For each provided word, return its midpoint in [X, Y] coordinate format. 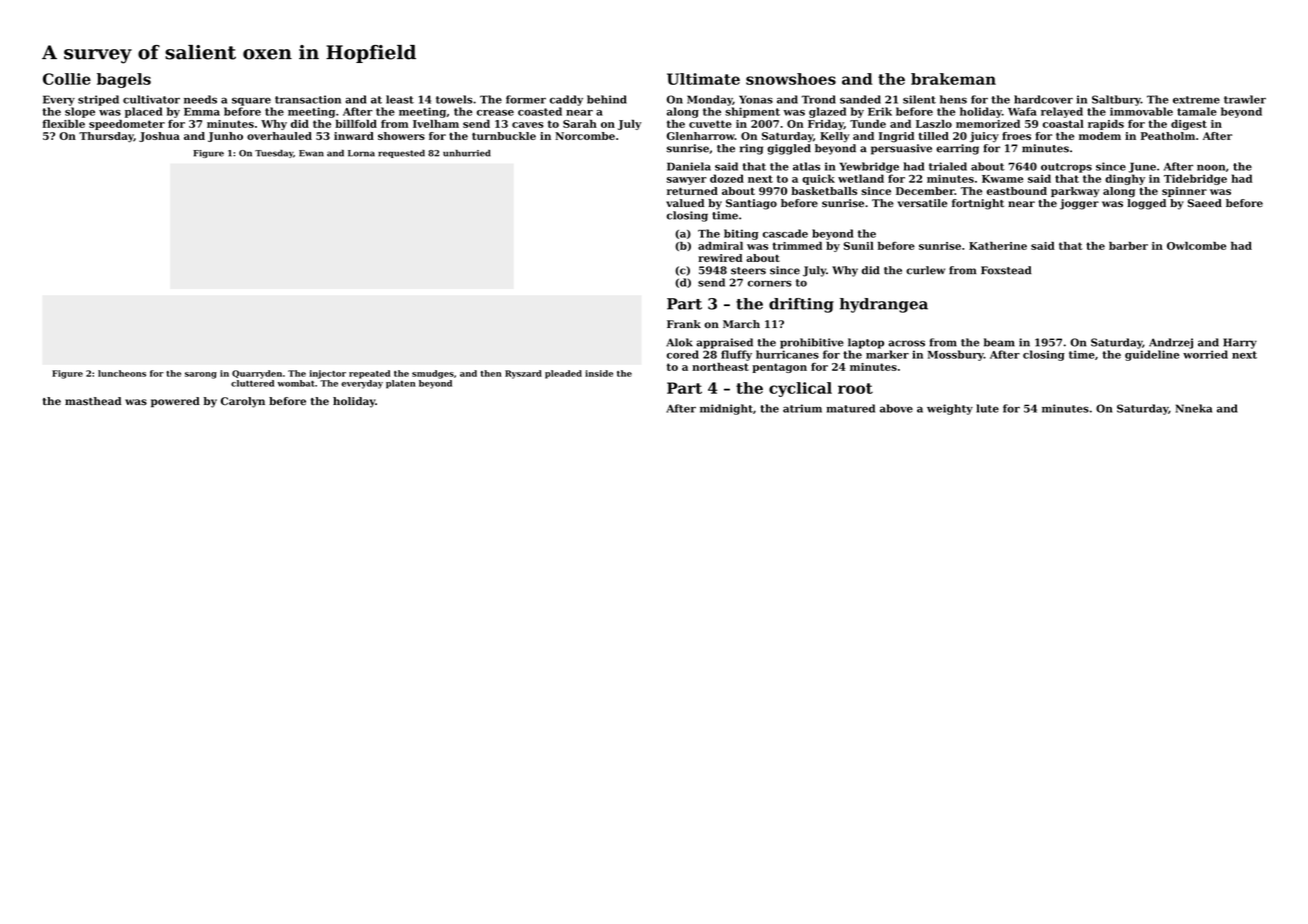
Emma [202, 112]
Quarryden [257, 374]
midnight [726, 409]
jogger [1079, 204]
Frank [684, 324]
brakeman [953, 79]
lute [987, 408]
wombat [296, 383]
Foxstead [1006, 270]
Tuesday [274, 154]
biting [741, 234]
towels [454, 99]
